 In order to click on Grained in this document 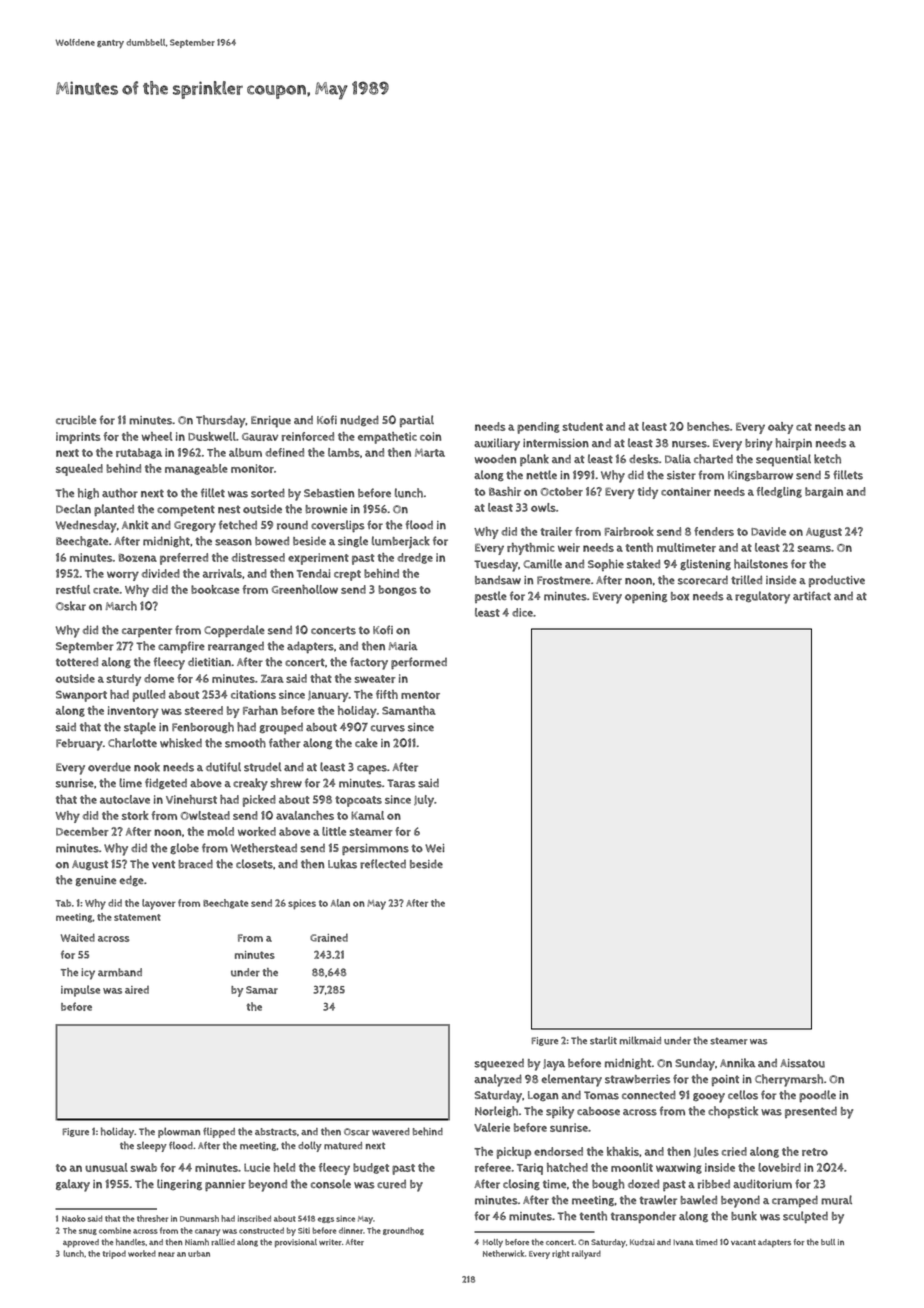, I will do `click(329, 938)`.
